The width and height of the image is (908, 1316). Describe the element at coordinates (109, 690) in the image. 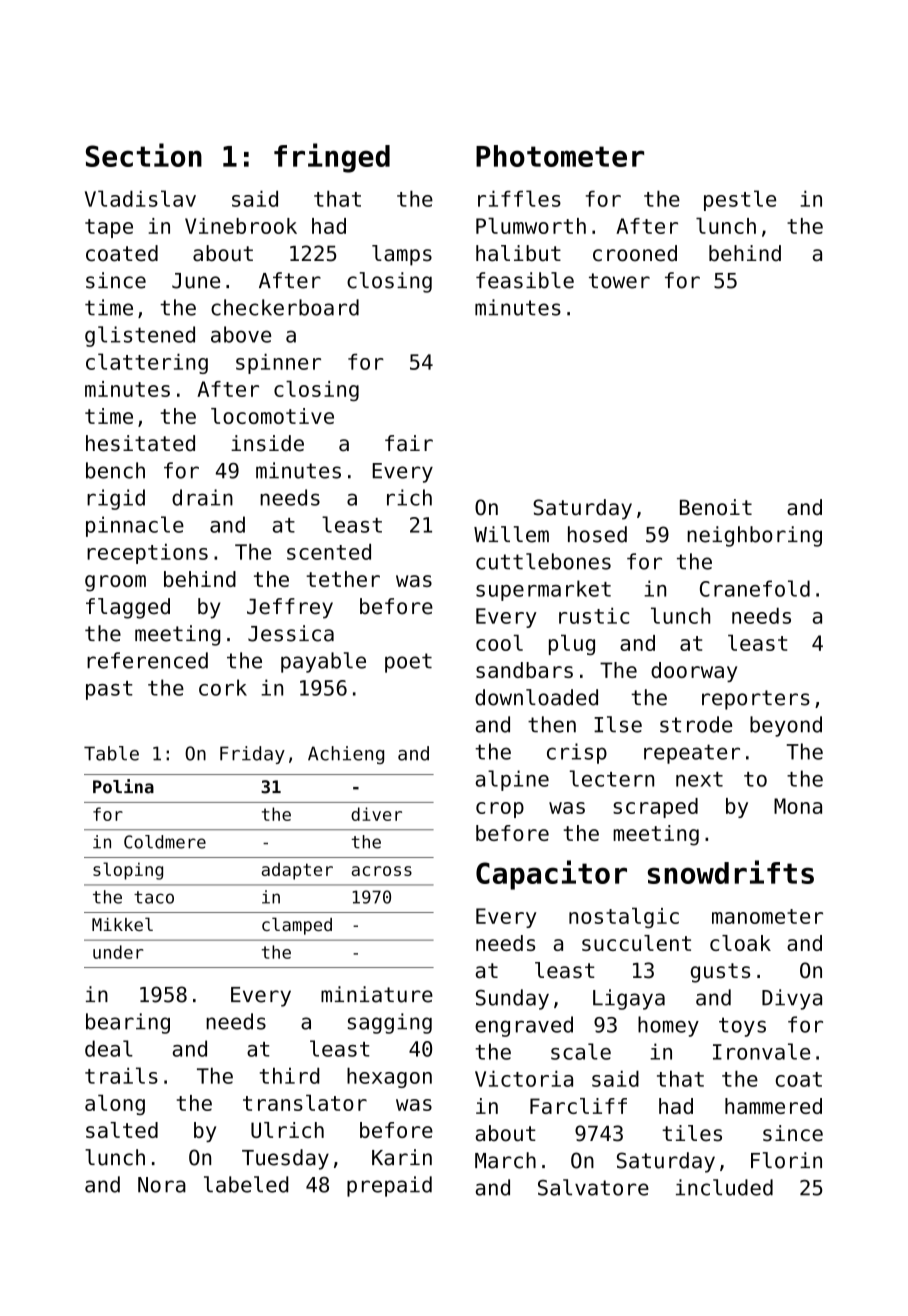

I see `past` at that location.
